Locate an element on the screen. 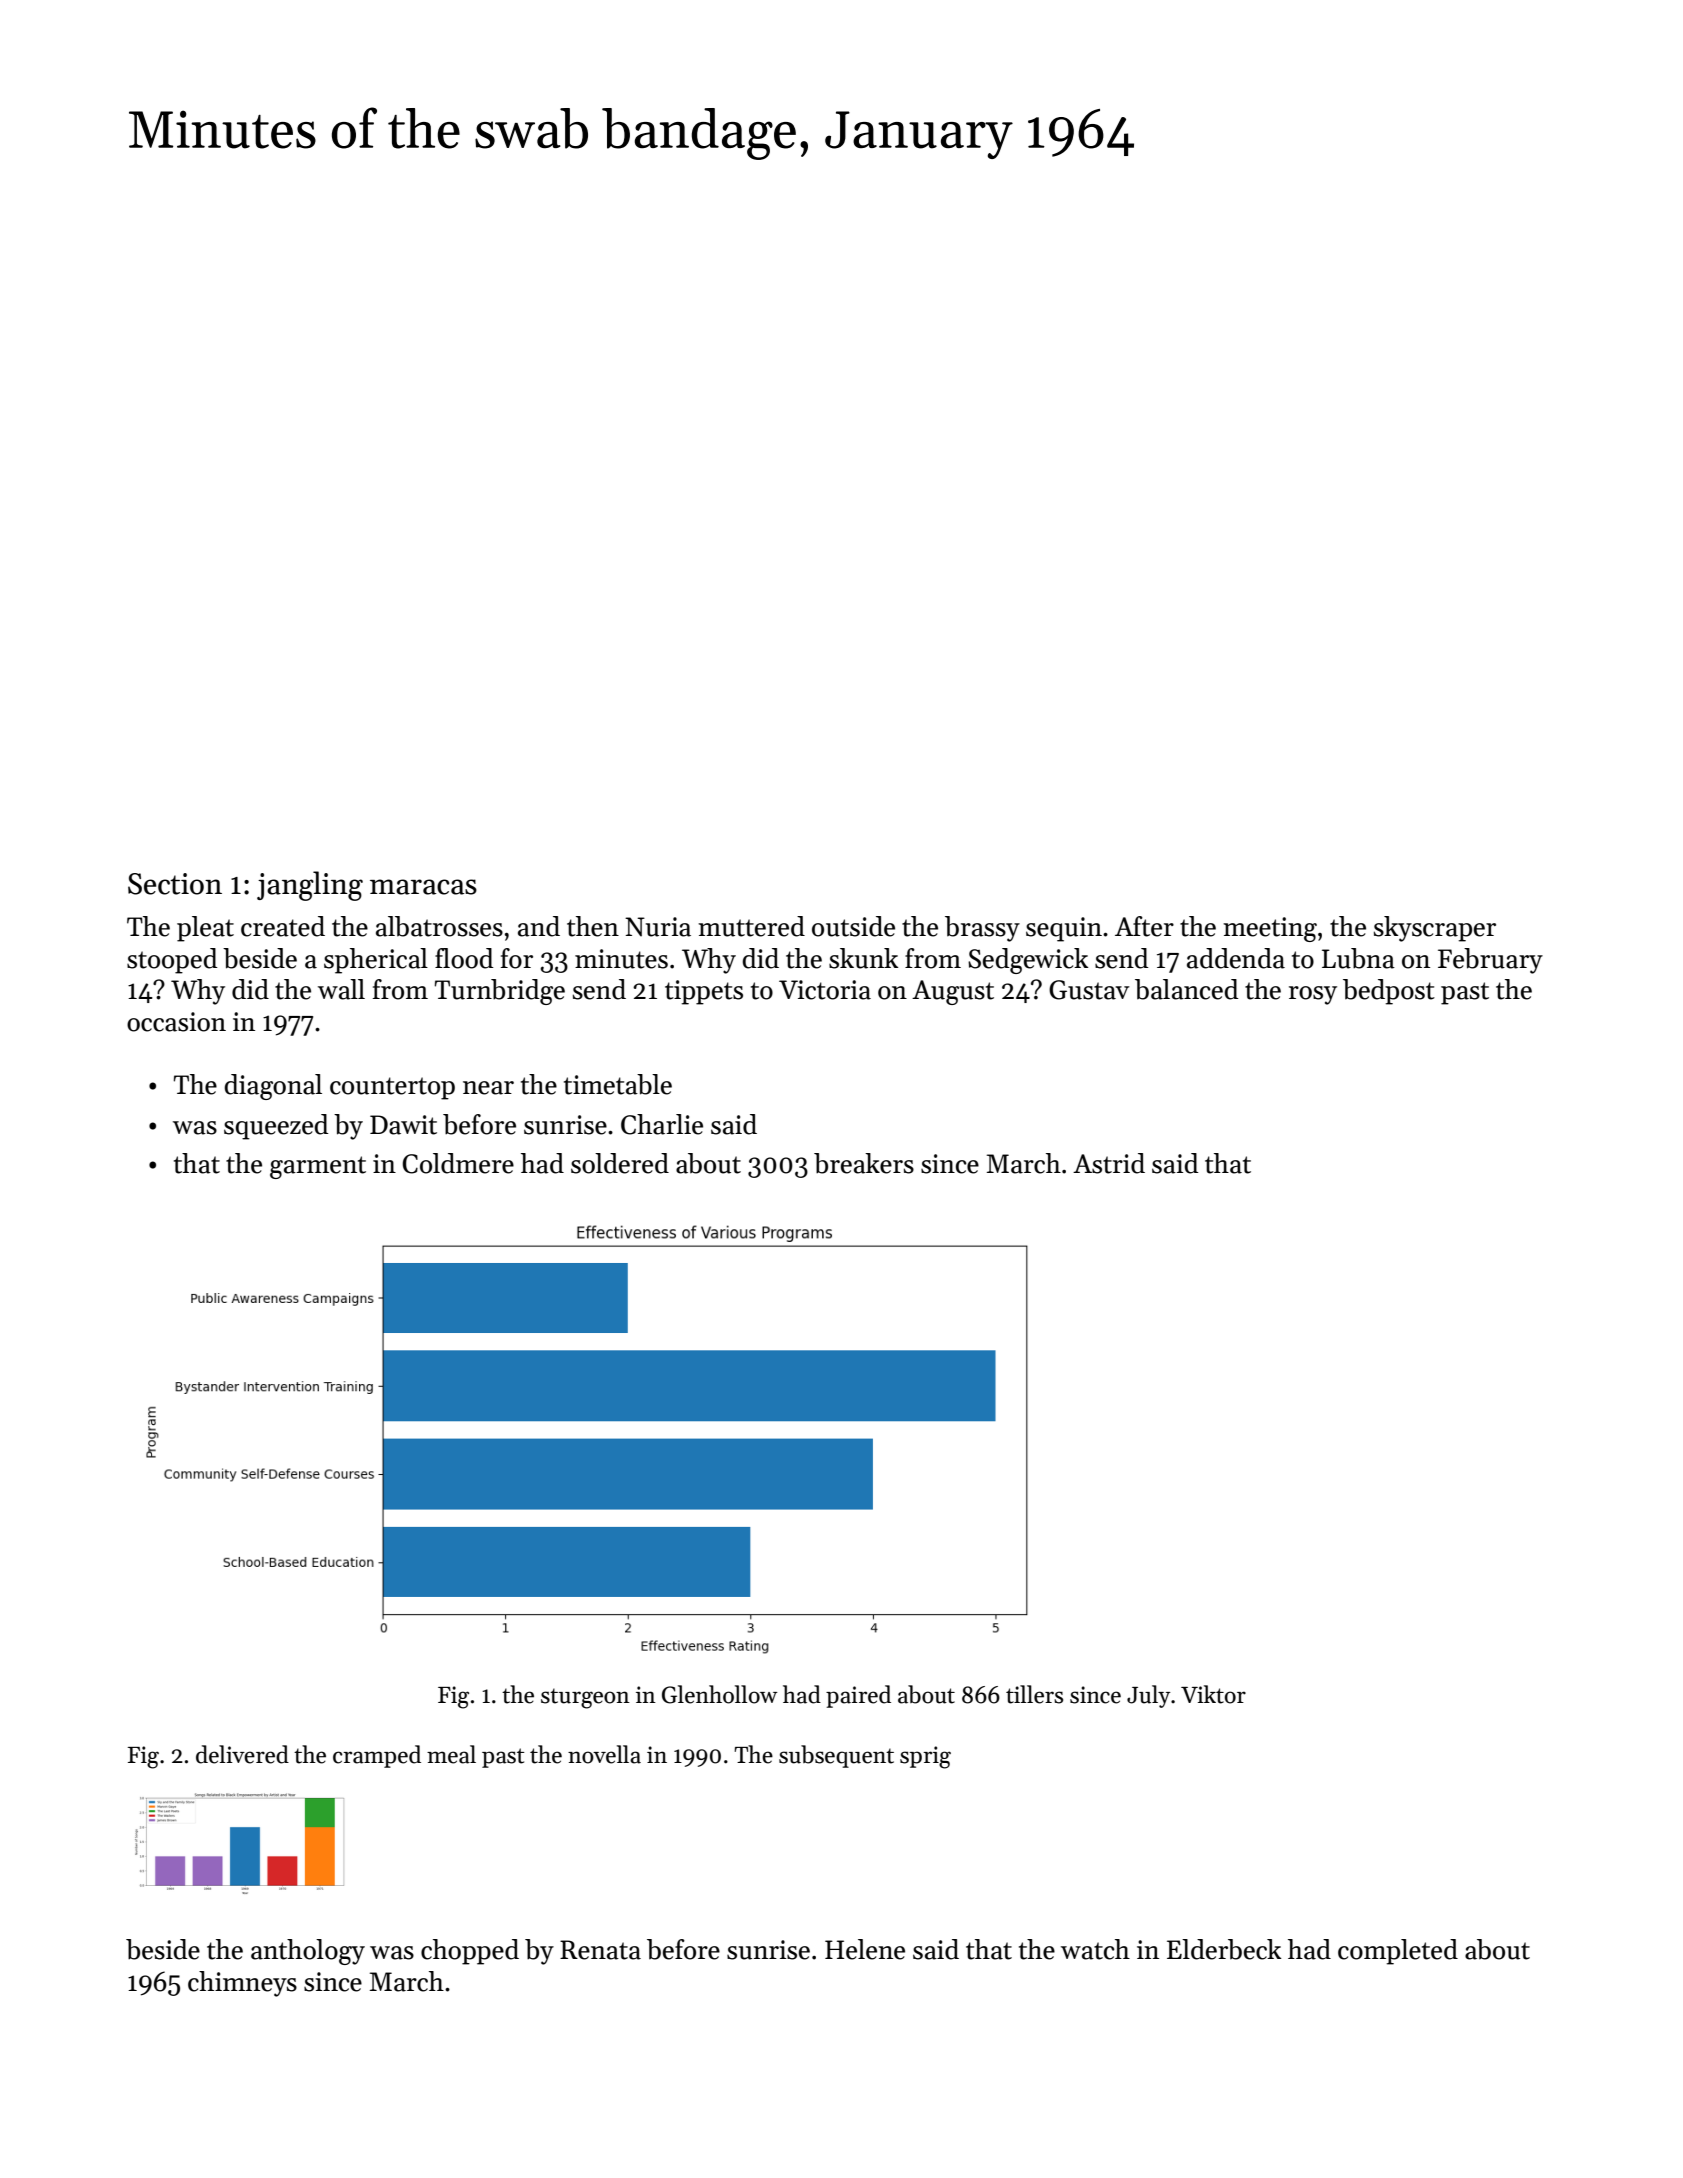 Image resolution: width=1683 pixels, height=2178 pixels. Viktor is located at coordinates (1213, 1694).
